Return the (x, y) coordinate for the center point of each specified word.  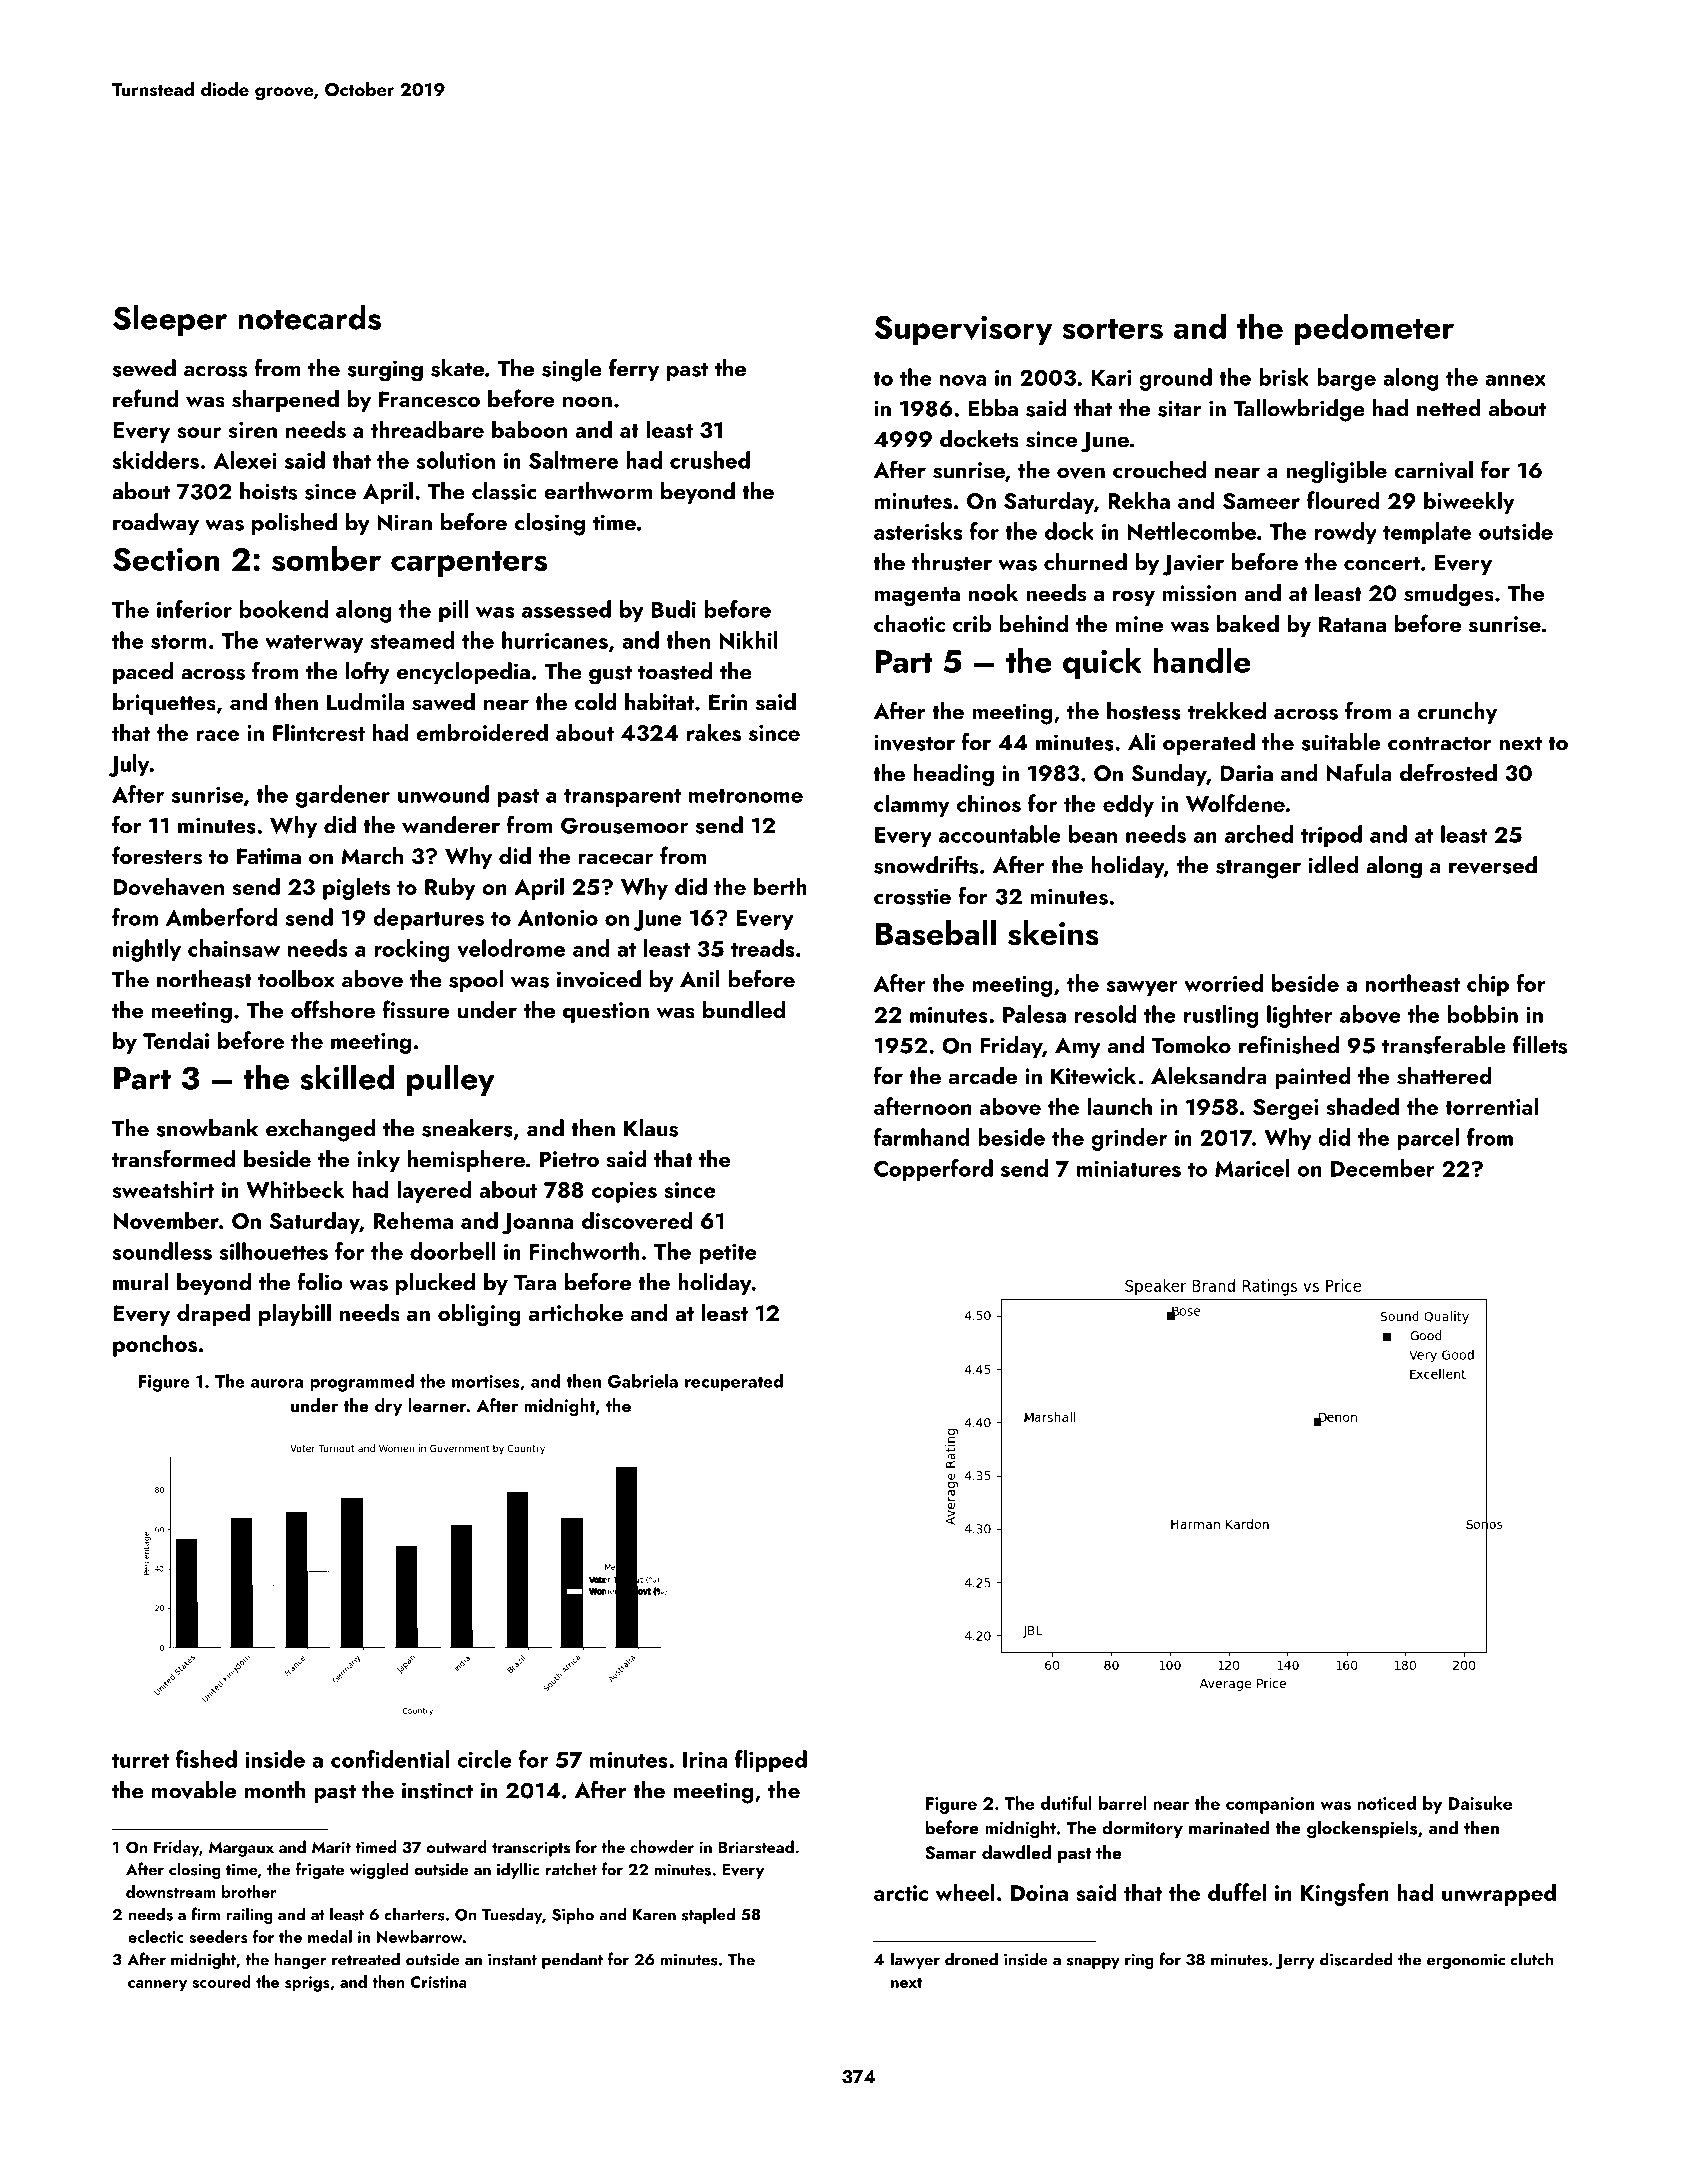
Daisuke (1480, 1803)
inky (379, 1161)
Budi (673, 609)
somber (326, 558)
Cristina (438, 1982)
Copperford (933, 1170)
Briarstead (756, 1847)
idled (1334, 865)
